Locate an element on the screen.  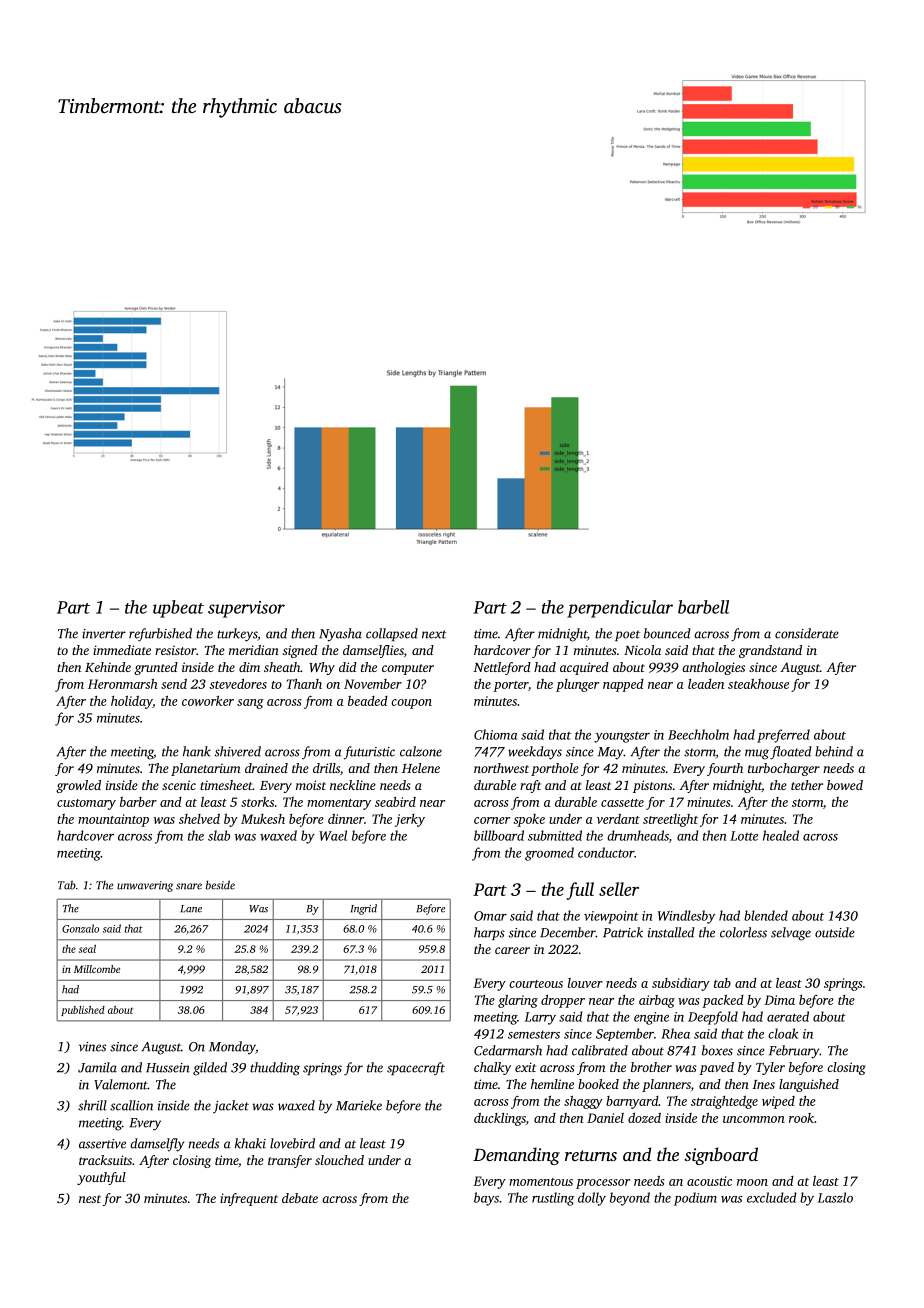
bays is located at coordinates (486, 1199).
